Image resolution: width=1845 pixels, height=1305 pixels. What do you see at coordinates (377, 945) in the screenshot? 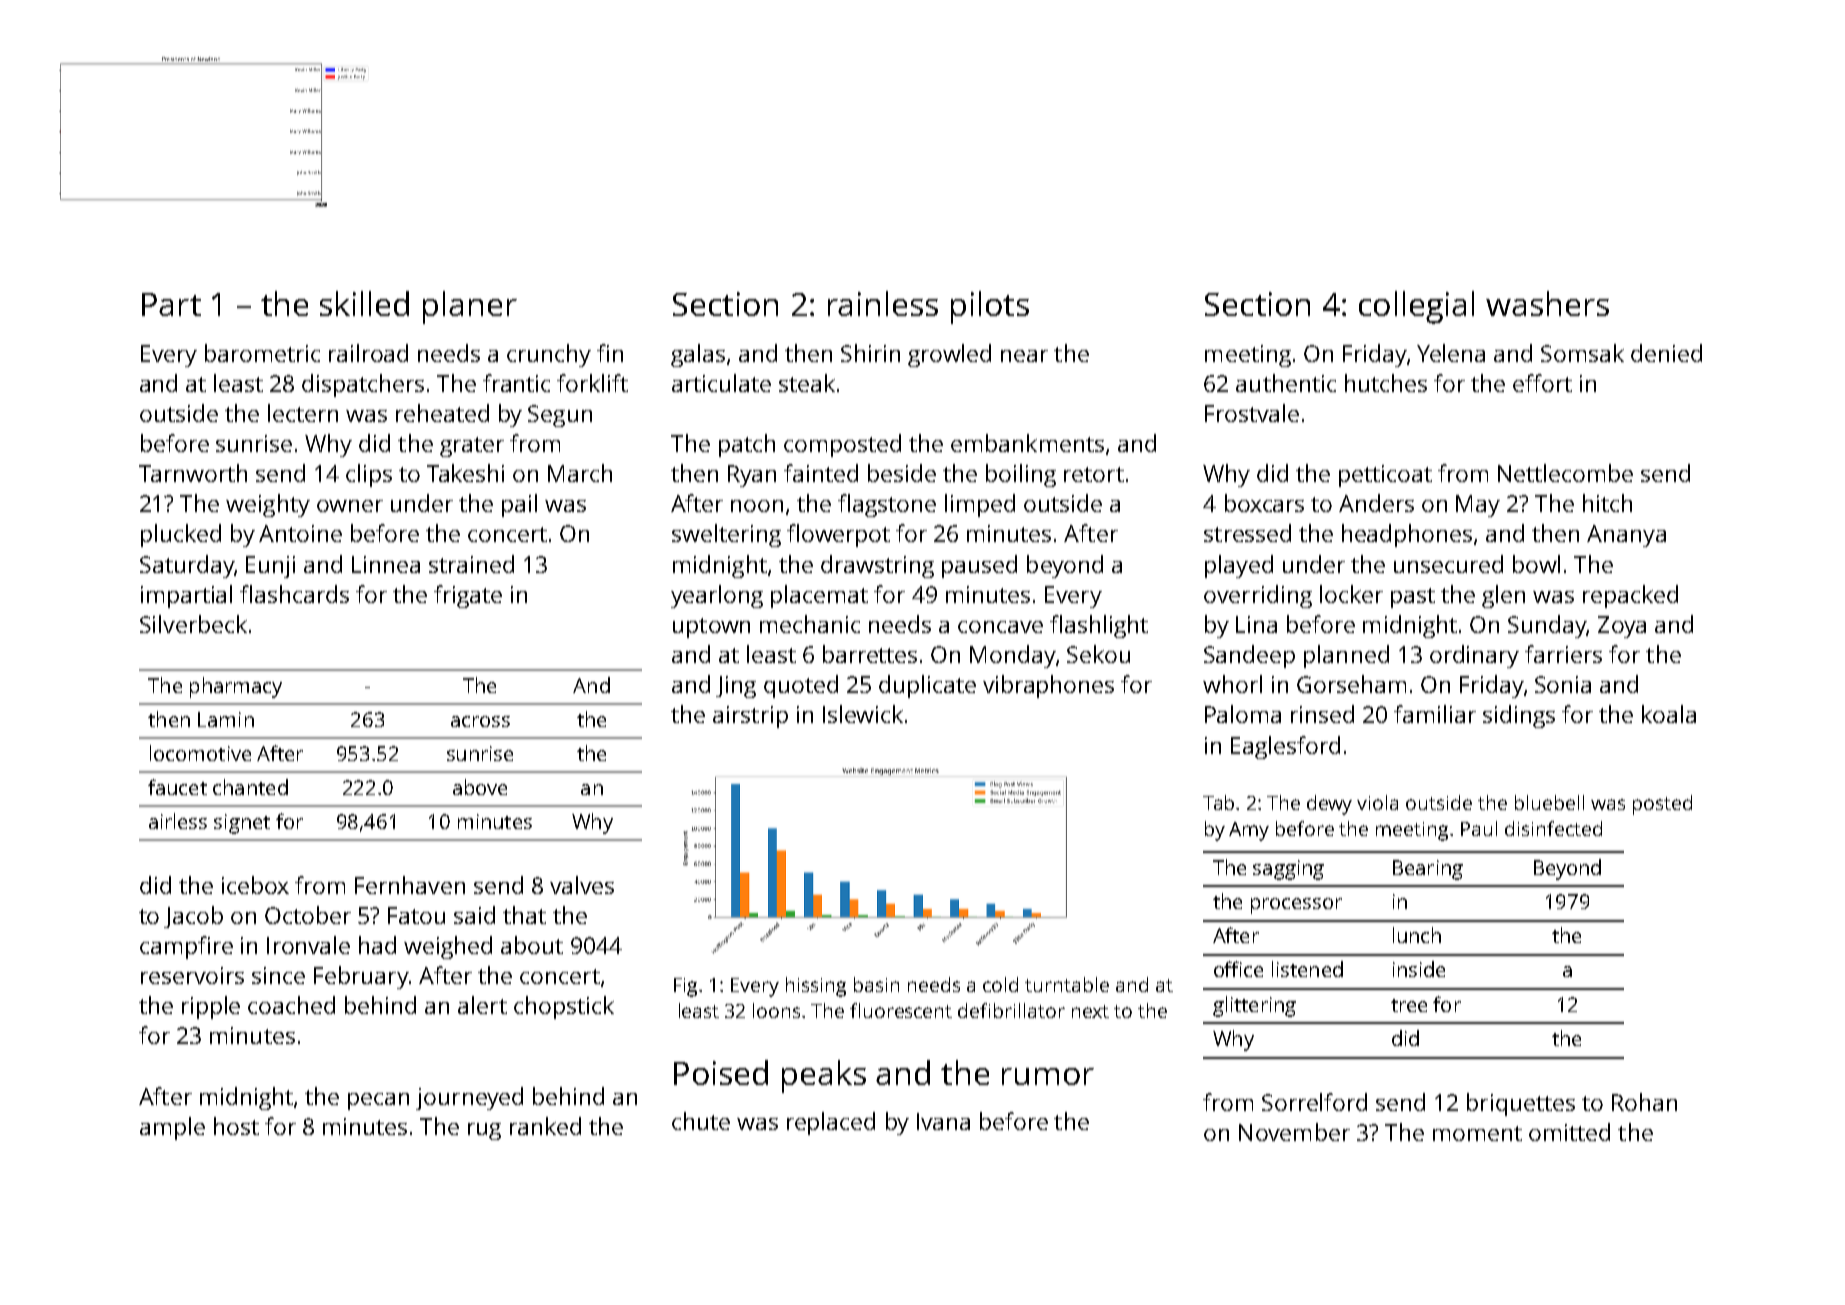
I see `had` at bounding box center [377, 945].
